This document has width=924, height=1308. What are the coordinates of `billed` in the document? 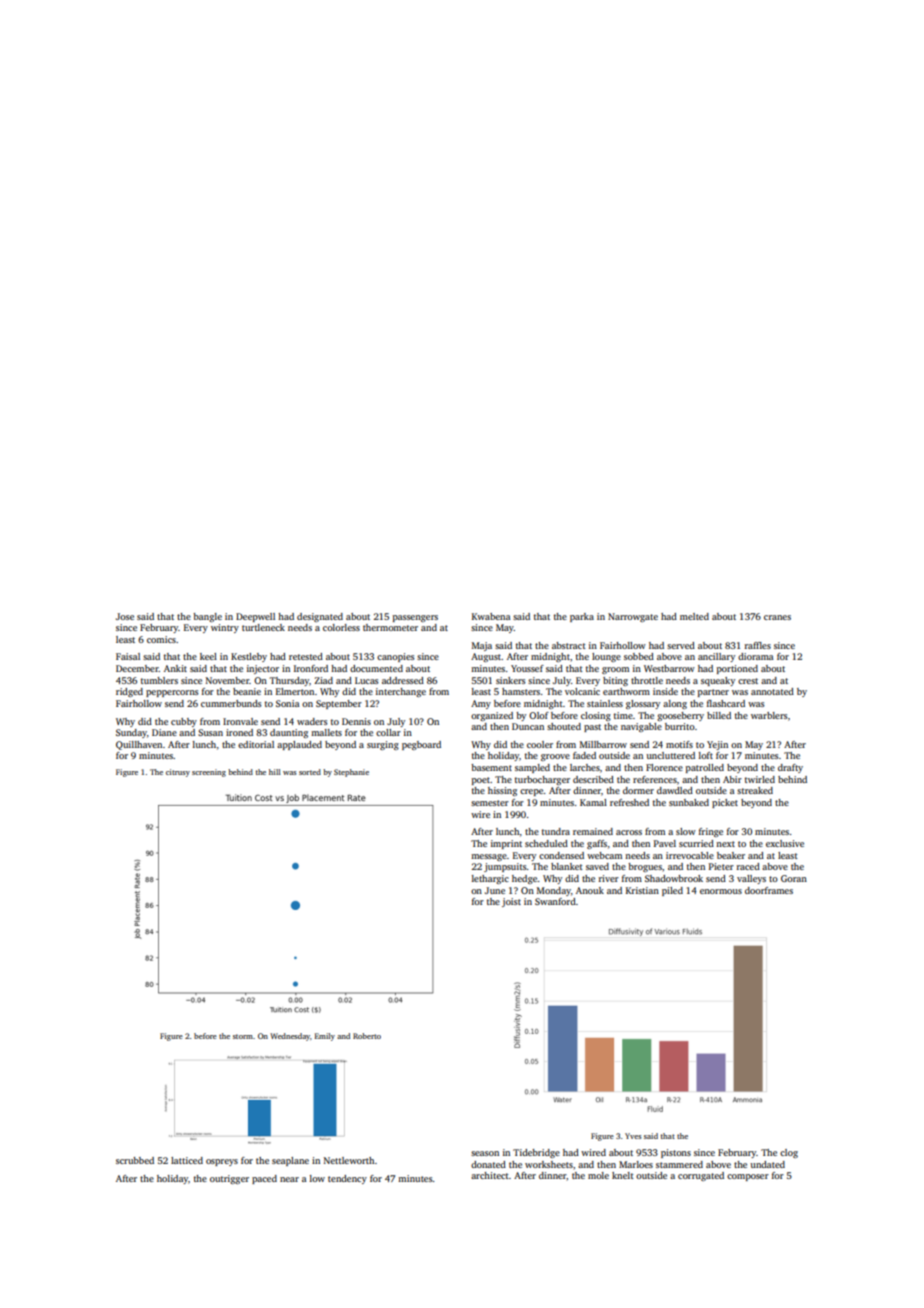 It's located at (719, 715).
